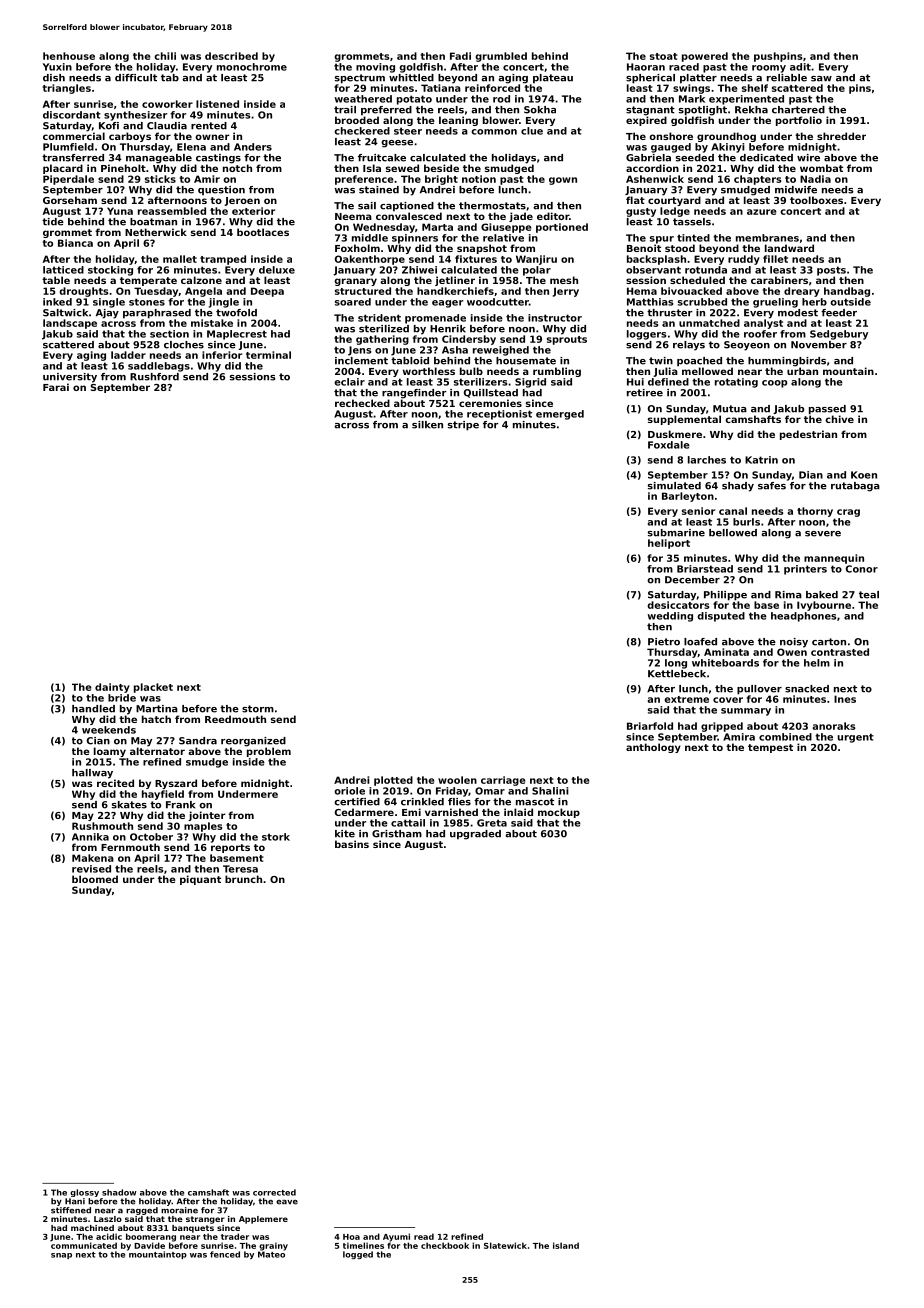 This page has height=1308, width=924. I want to click on upgraded, so click(475, 835).
